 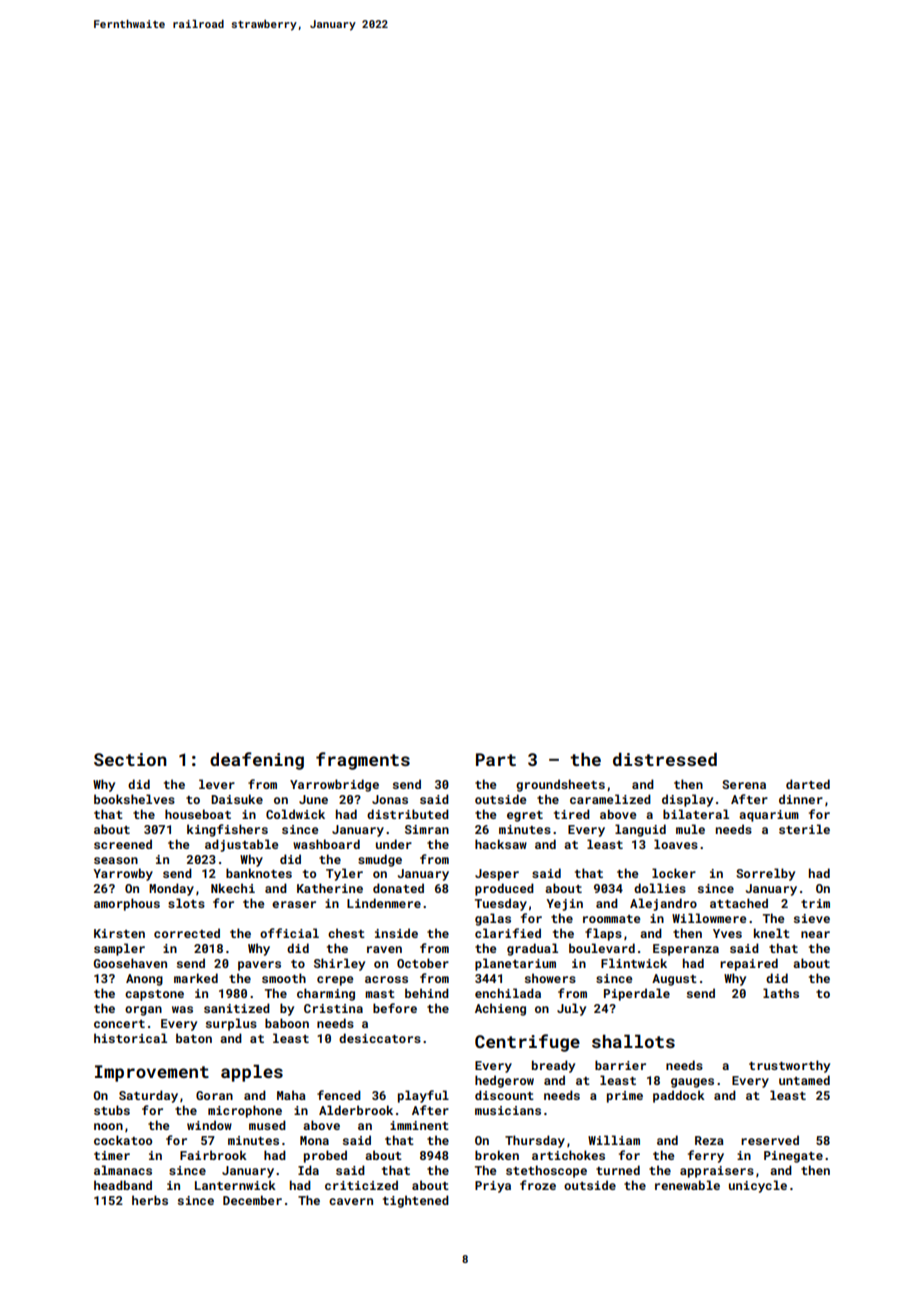 I want to click on produced, so click(x=504, y=889).
